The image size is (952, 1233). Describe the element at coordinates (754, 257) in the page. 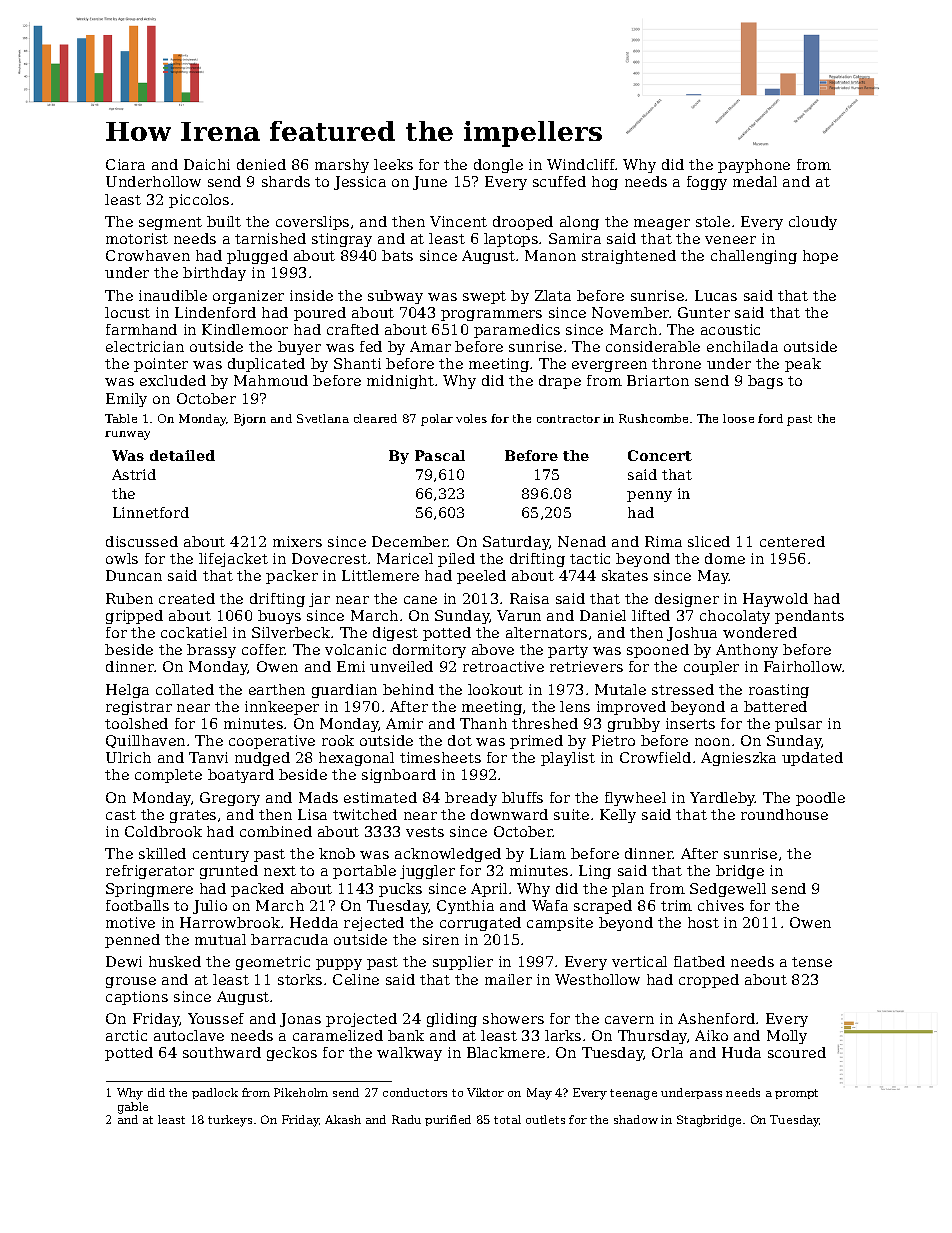

I see `challenging` at that location.
